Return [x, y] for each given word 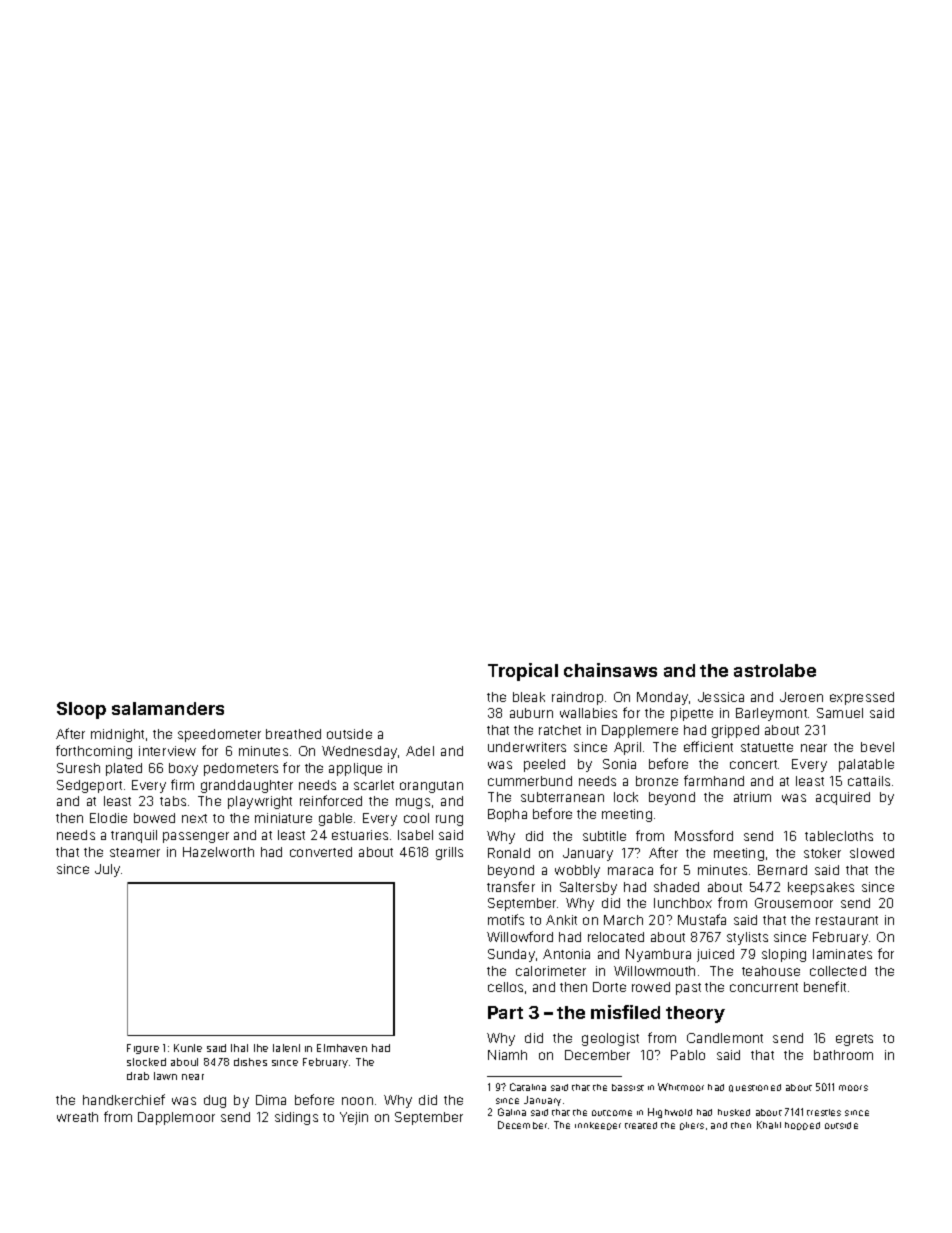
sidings [296, 1118]
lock [626, 797]
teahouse [771, 971]
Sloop [81, 710]
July [108, 870]
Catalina [528, 1087]
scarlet [374, 785]
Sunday [511, 955]
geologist [610, 1039]
